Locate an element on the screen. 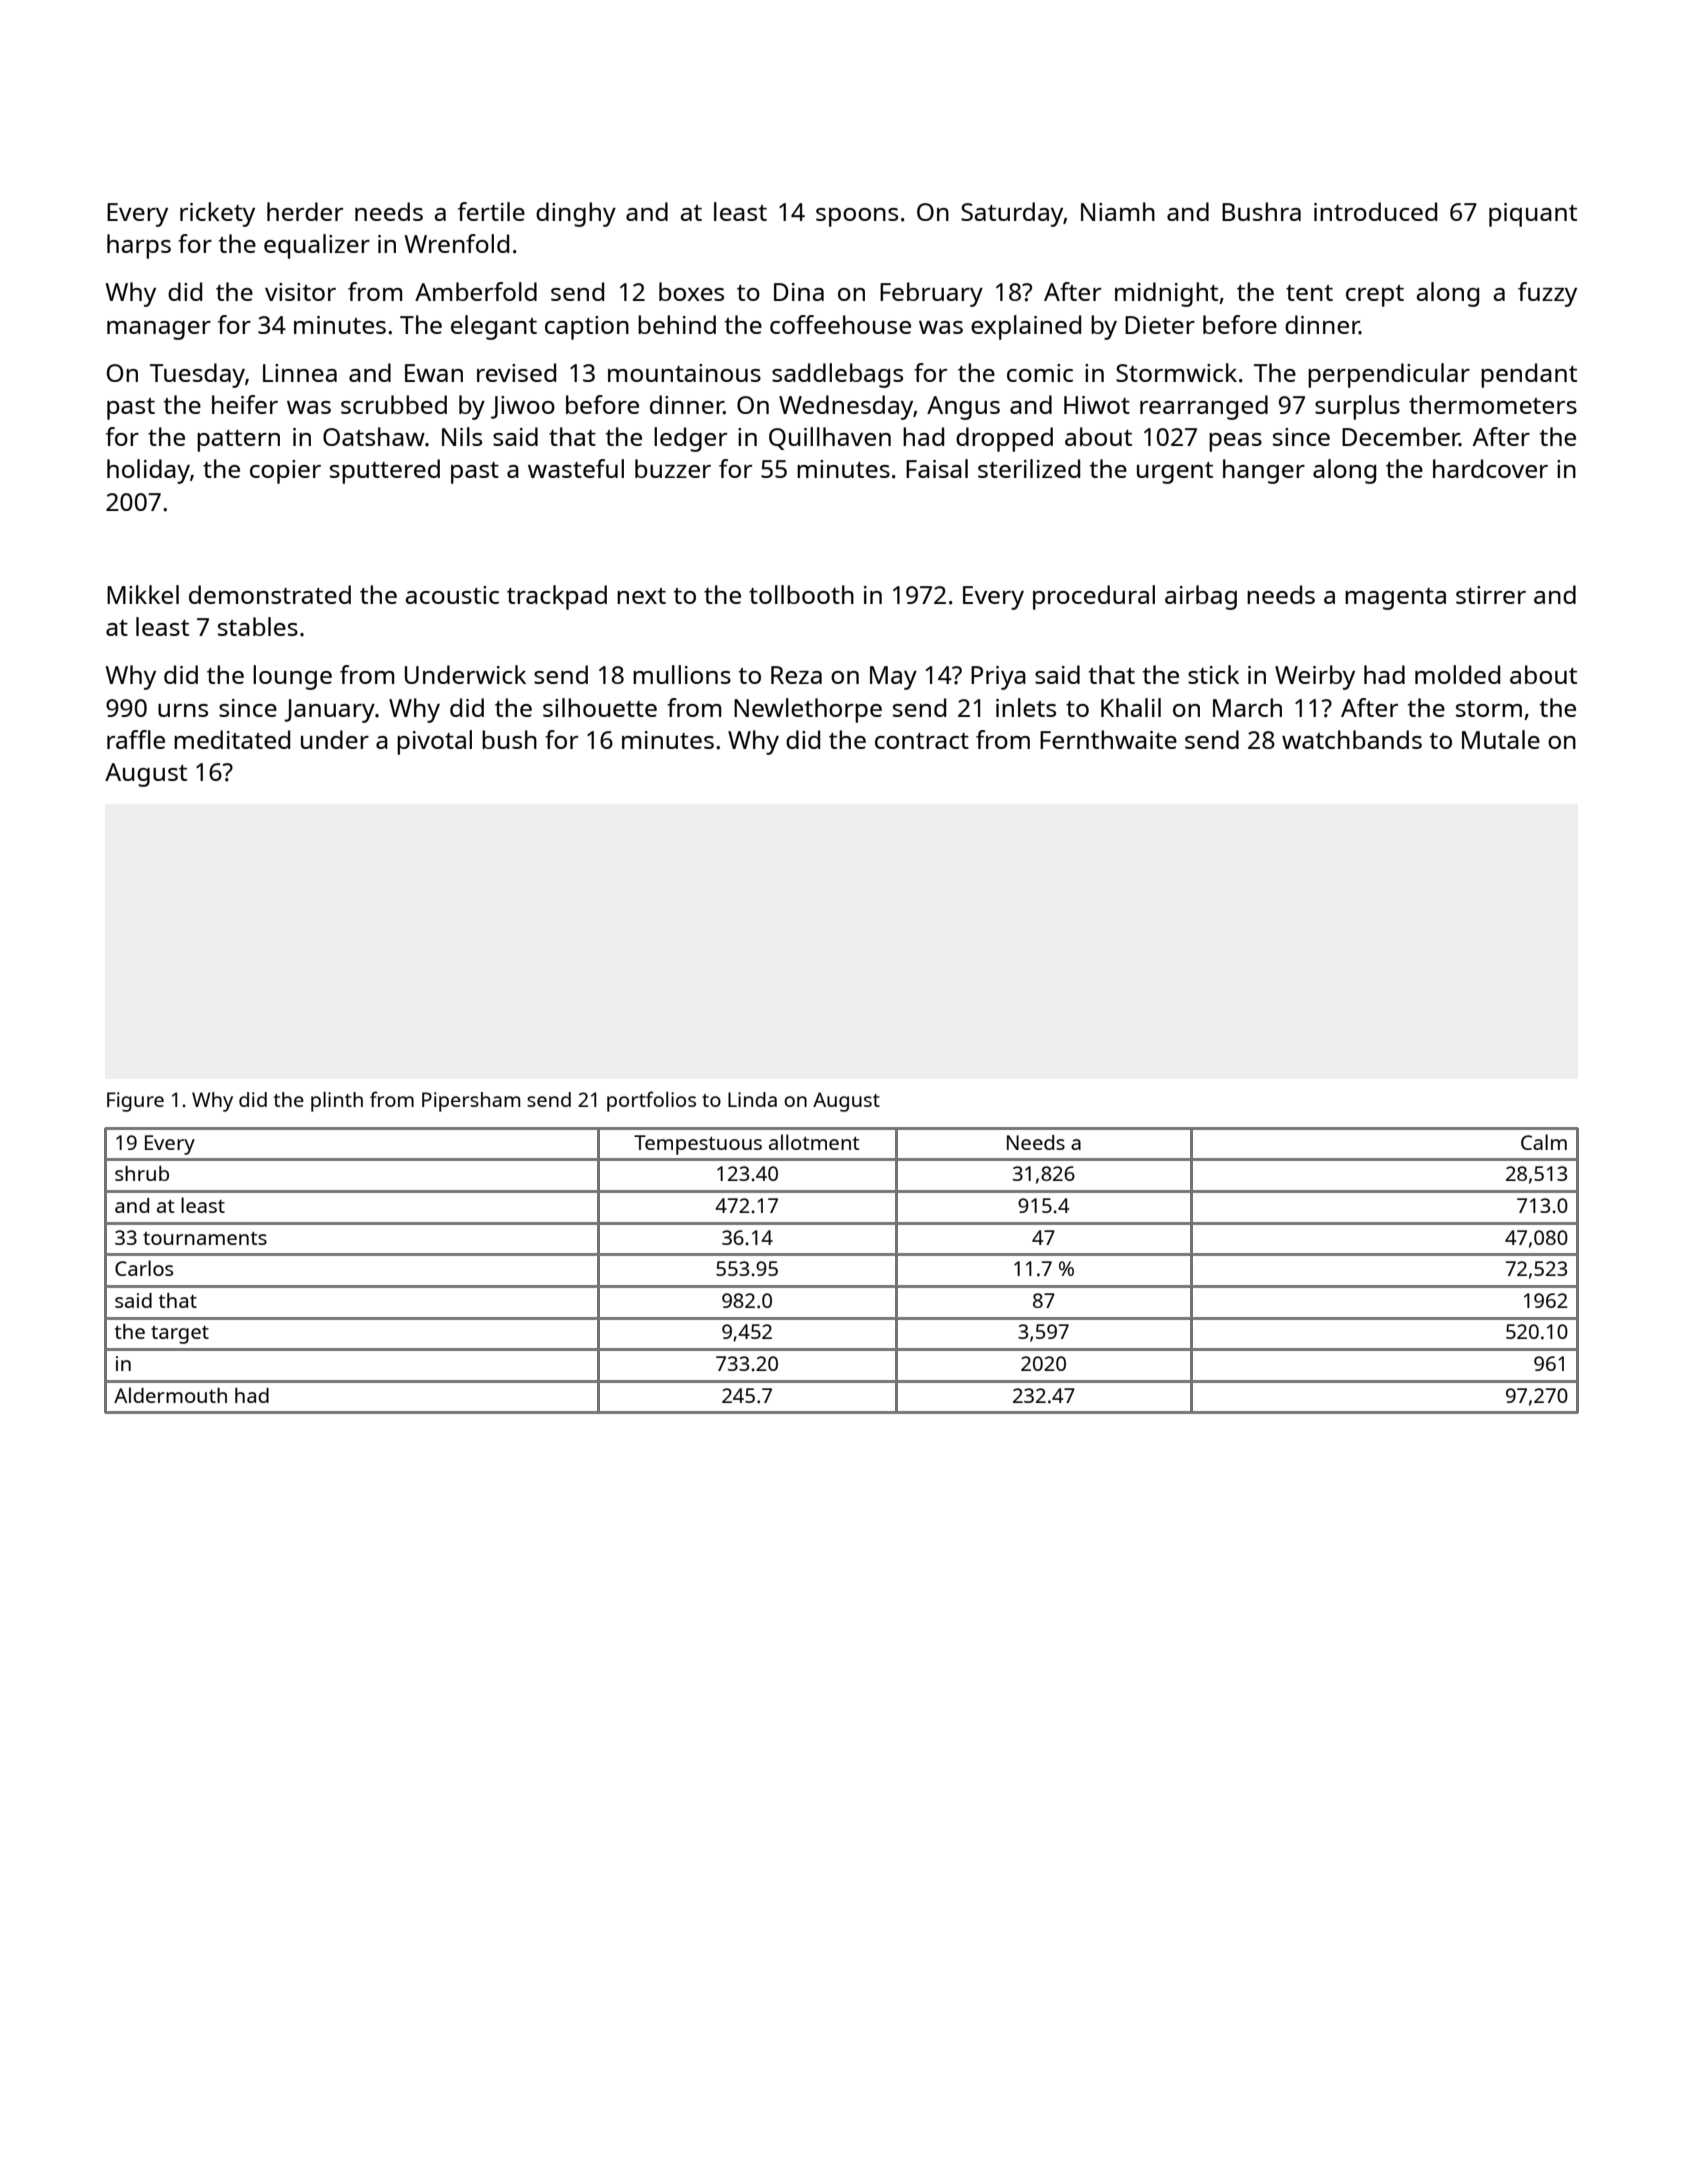 This screenshot has height=2178, width=1683. saddlebags is located at coordinates (837, 375).
